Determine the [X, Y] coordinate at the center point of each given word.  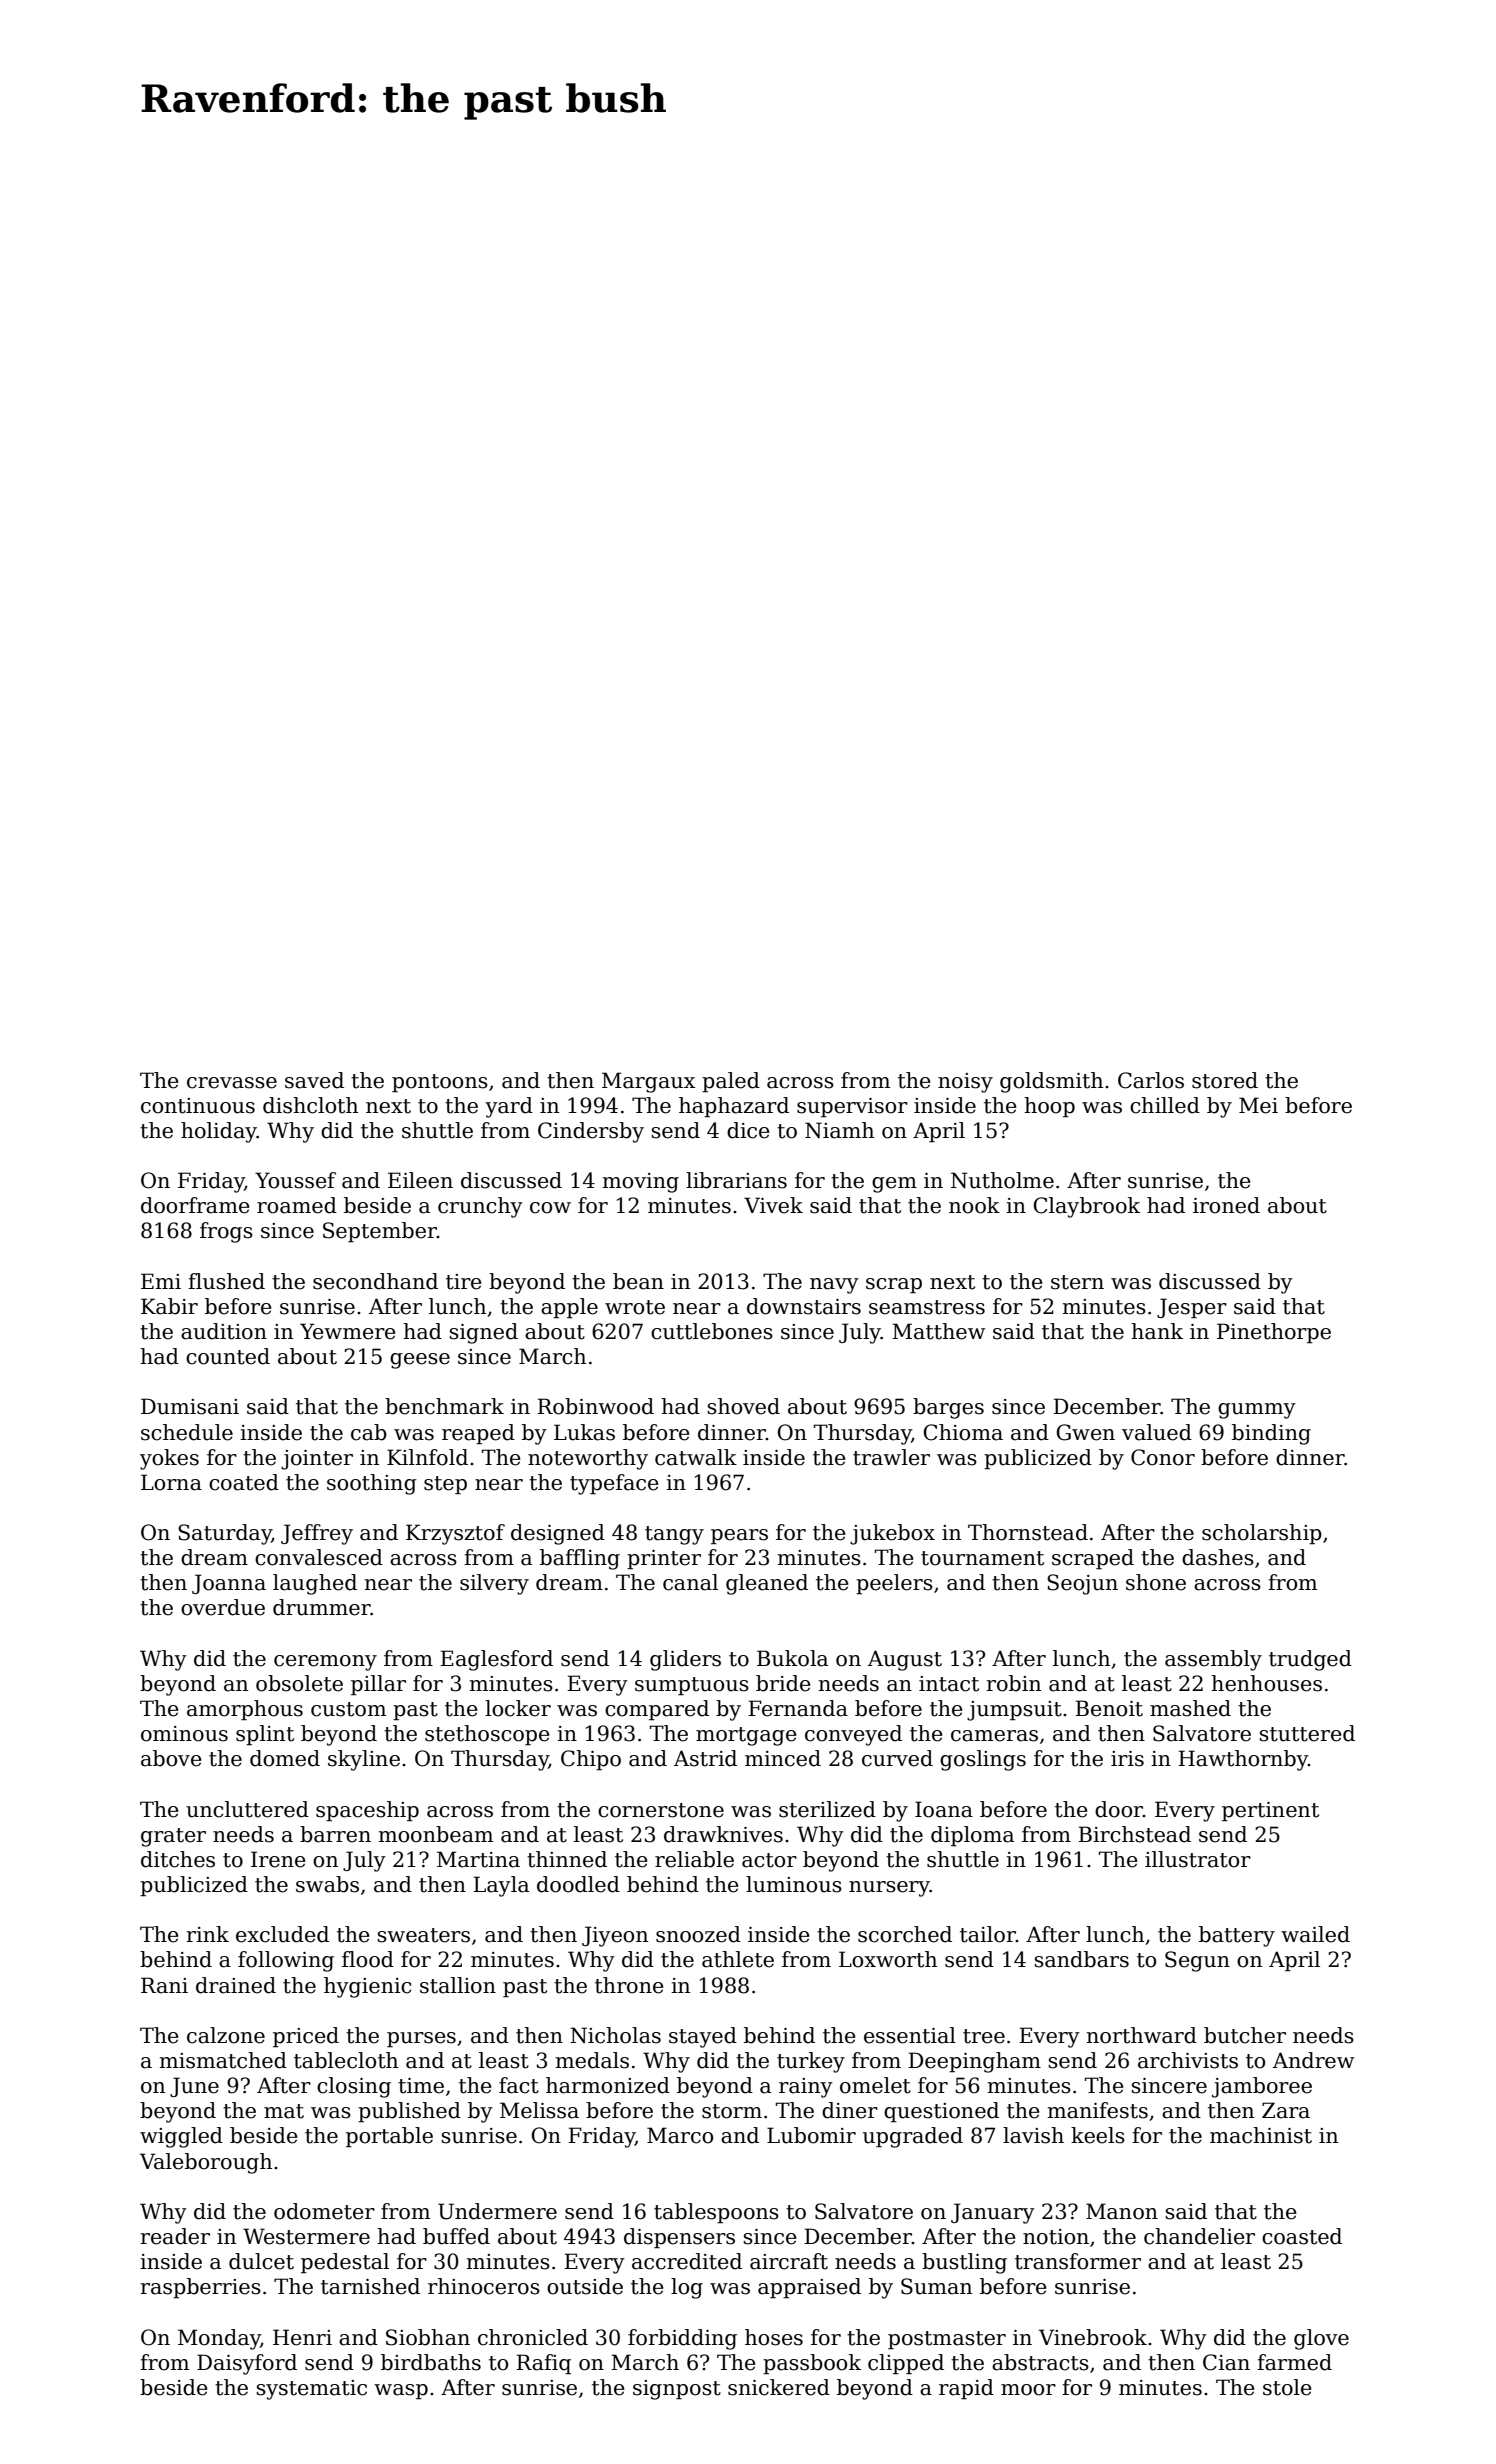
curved [897, 1758]
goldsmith [1051, 1082]
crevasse [232, 1083]
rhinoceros [484, 2286]
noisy [965, 1083]
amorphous [245, 1710]
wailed [1315, 1934]
